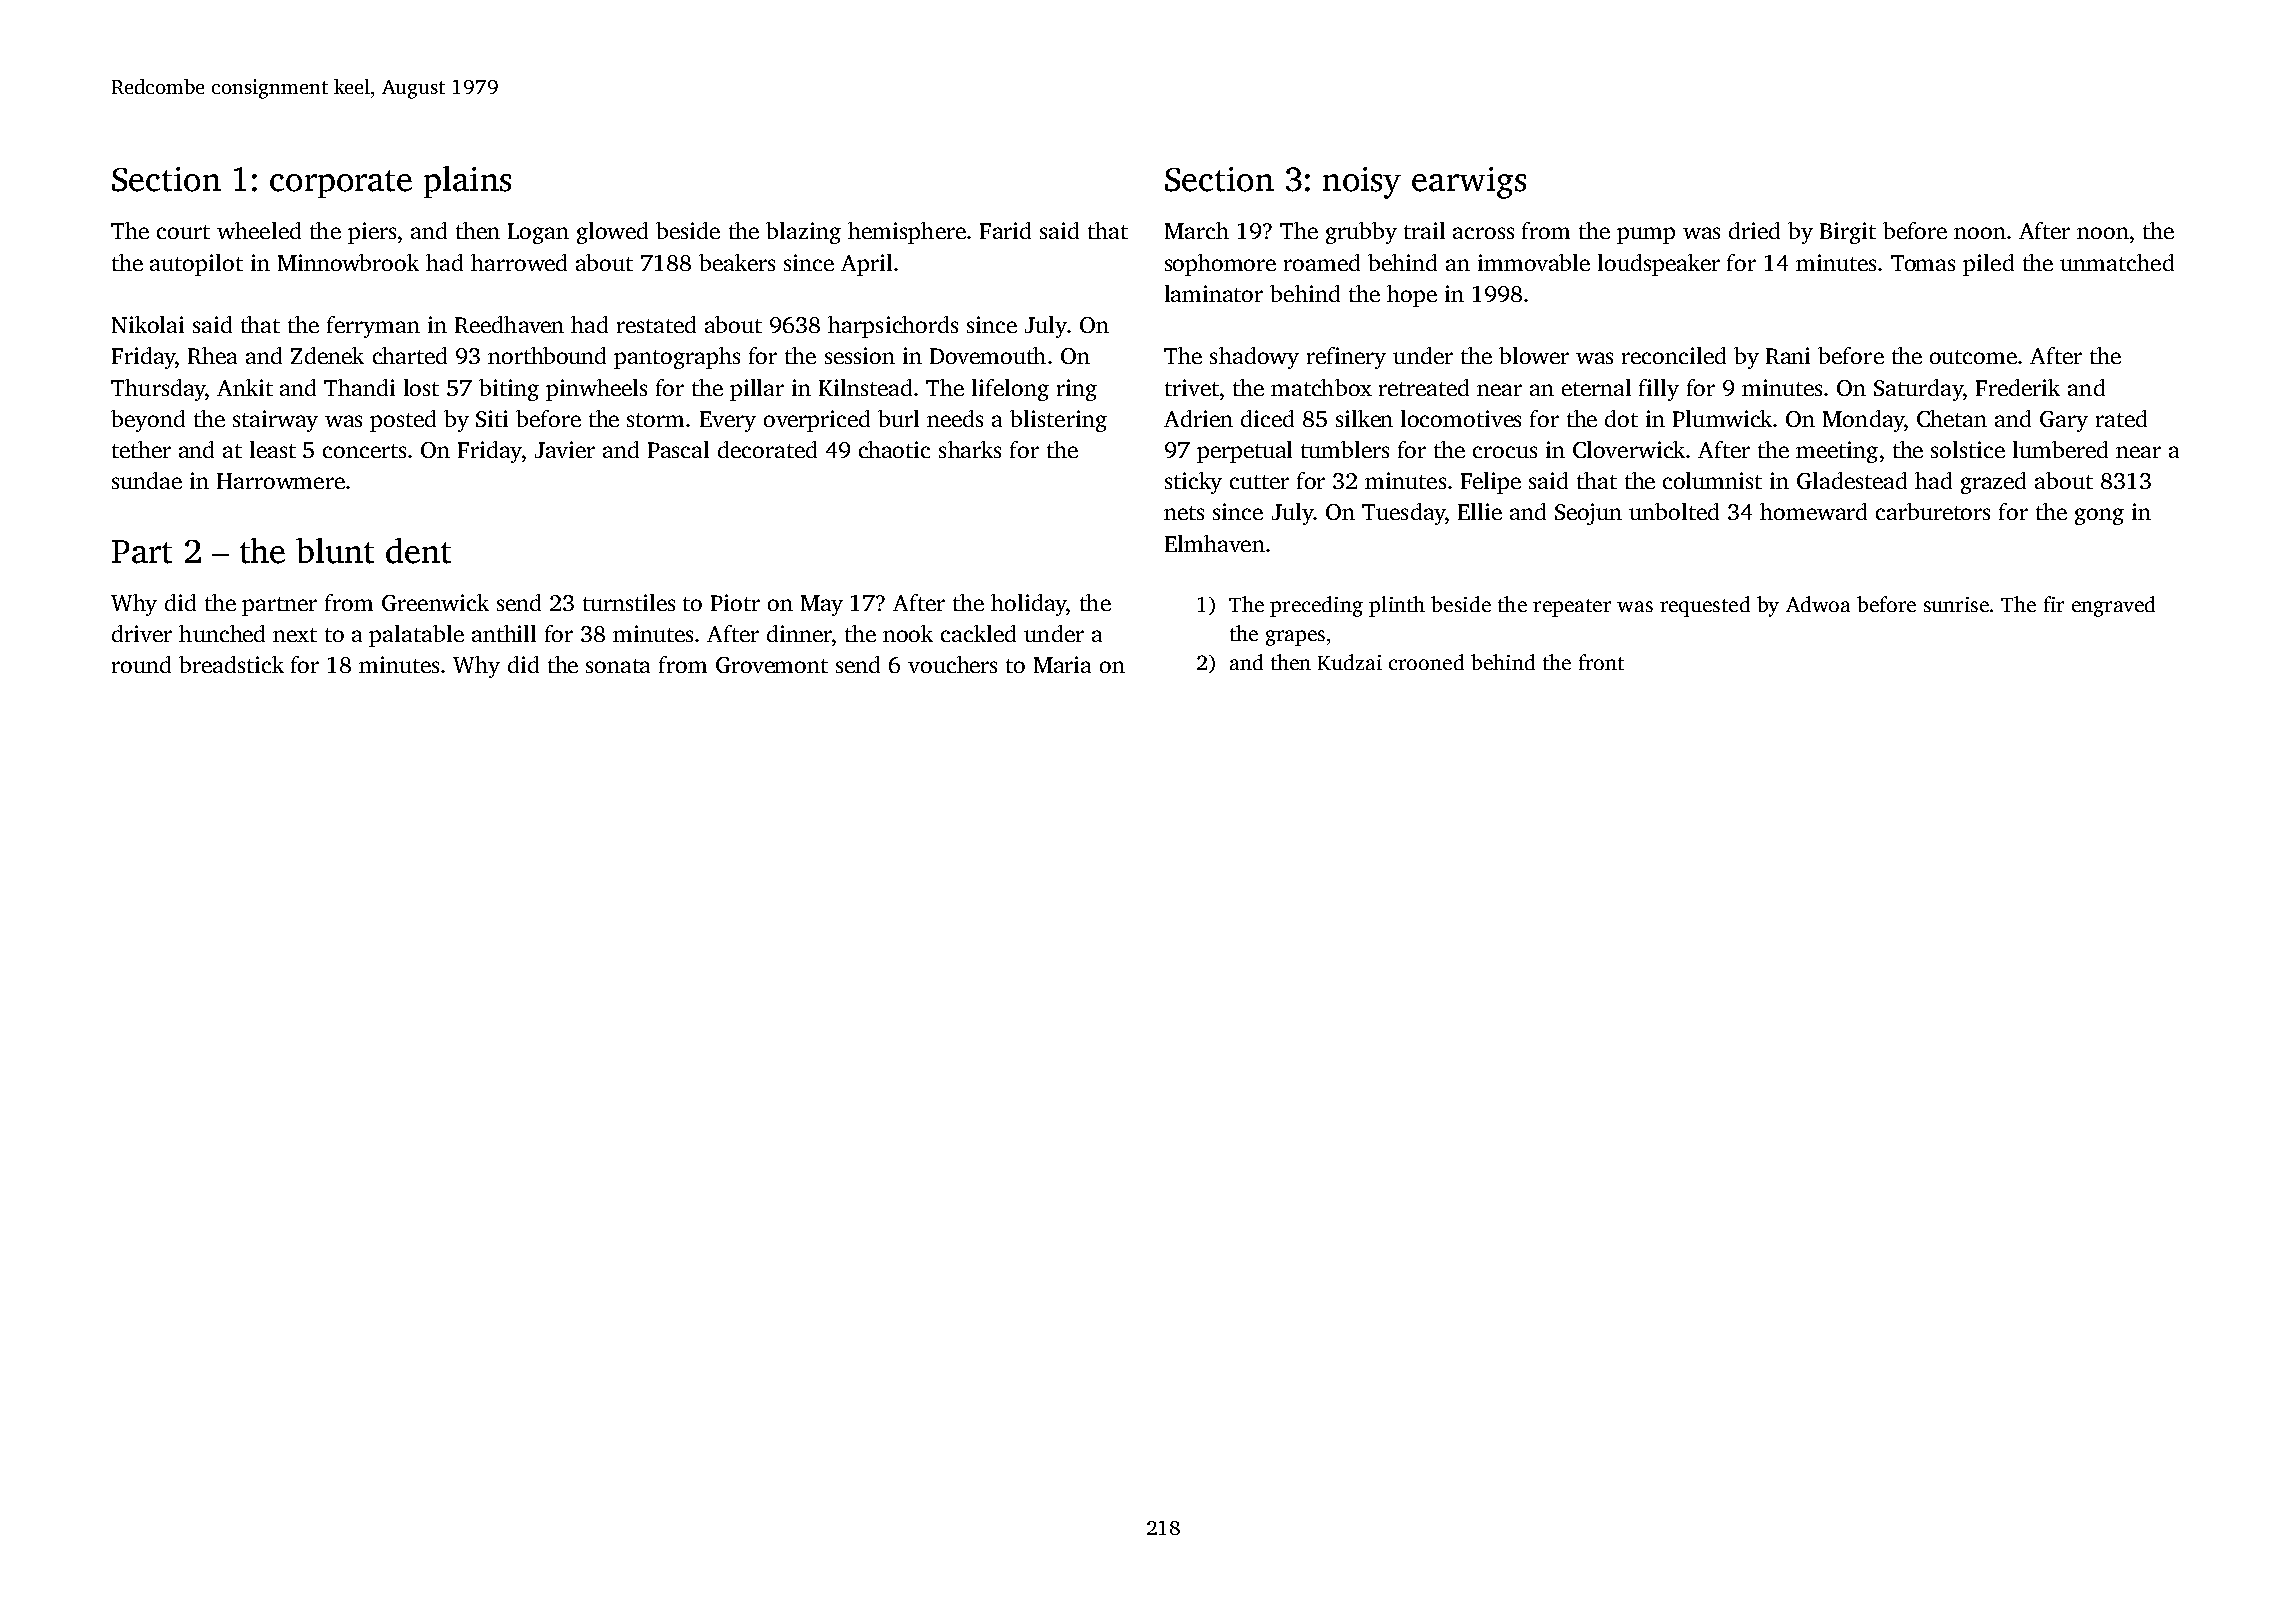 The width and height of the document is (2292, 1620). Describe the element at coordinates (978, 633) in the document. I see `cackled` at that location.
